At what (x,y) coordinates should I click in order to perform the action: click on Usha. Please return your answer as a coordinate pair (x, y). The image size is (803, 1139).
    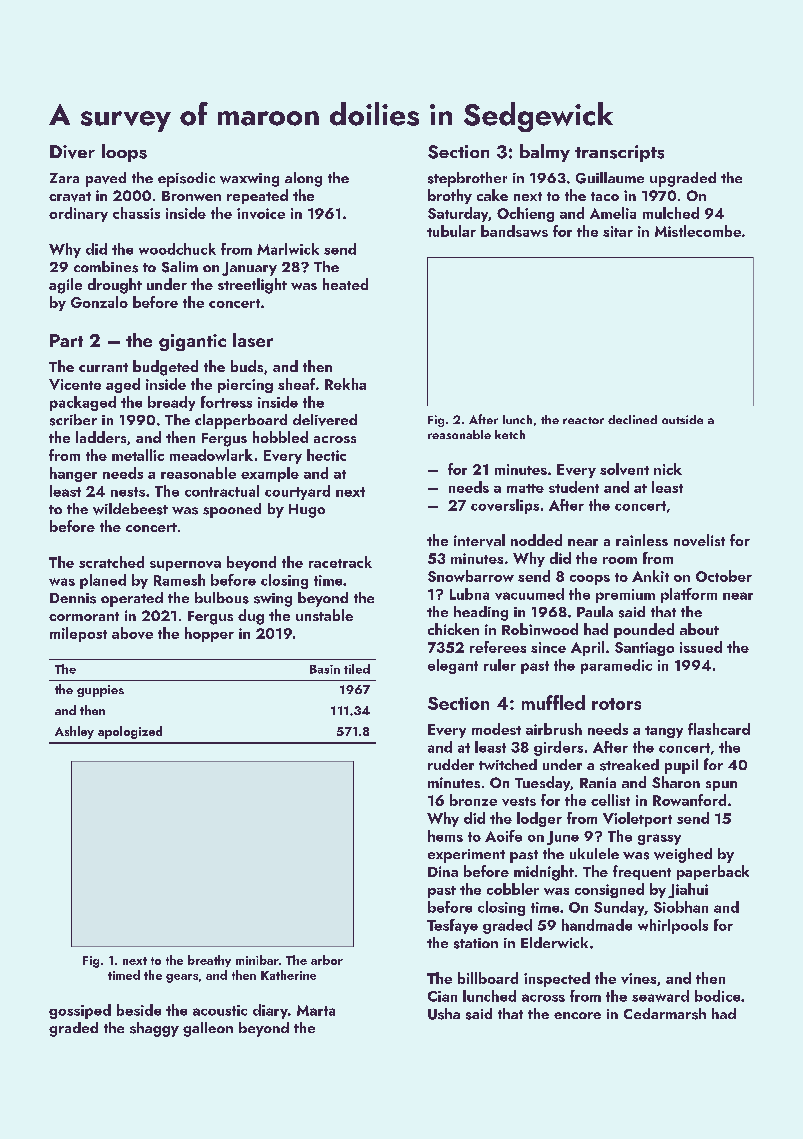
    Looking at the image, I should click on (444, 1014).
